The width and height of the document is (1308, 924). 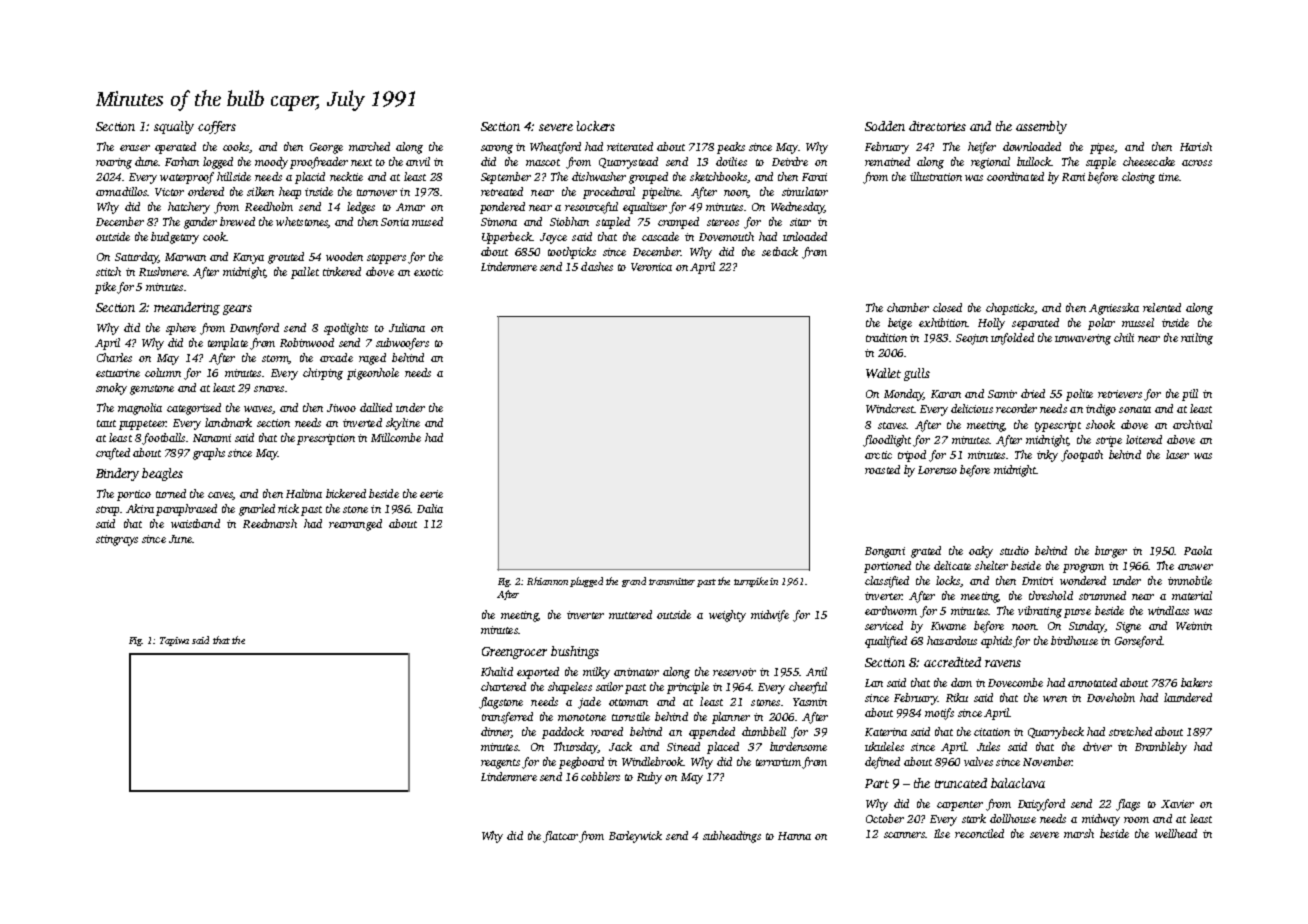 I want to click on Harish, so click(x=1196, y=146).
